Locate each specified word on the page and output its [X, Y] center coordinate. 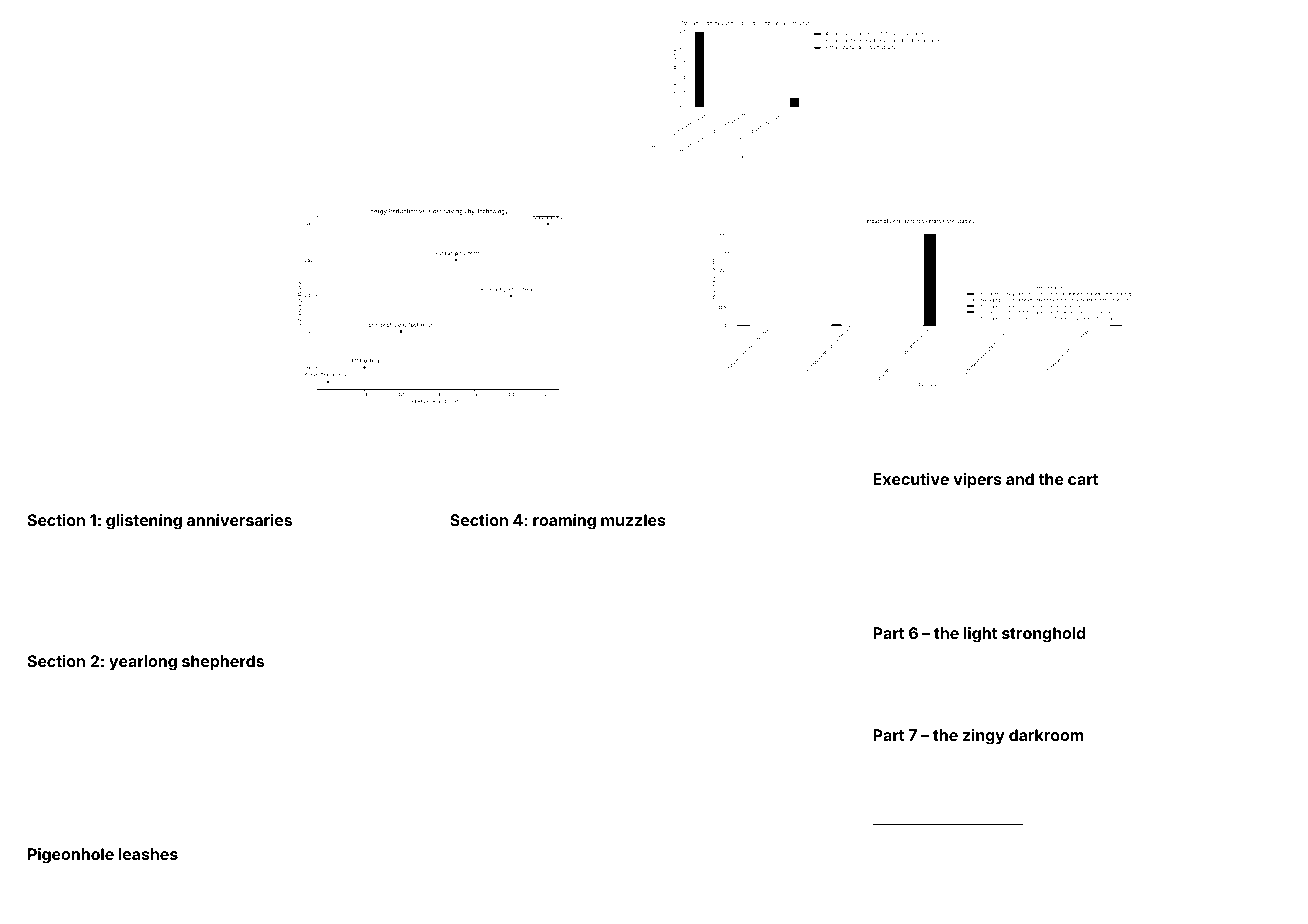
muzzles [633, 520]
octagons [276, 711]
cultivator [740, 716]
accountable [760, 874]
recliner [1262, 573]
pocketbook [363, 568]
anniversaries [239, 520]
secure [914, 804]
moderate [791, 567]
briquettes [182, 877]
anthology [1031, 534]
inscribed [347, 780]
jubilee [1022, 714]
